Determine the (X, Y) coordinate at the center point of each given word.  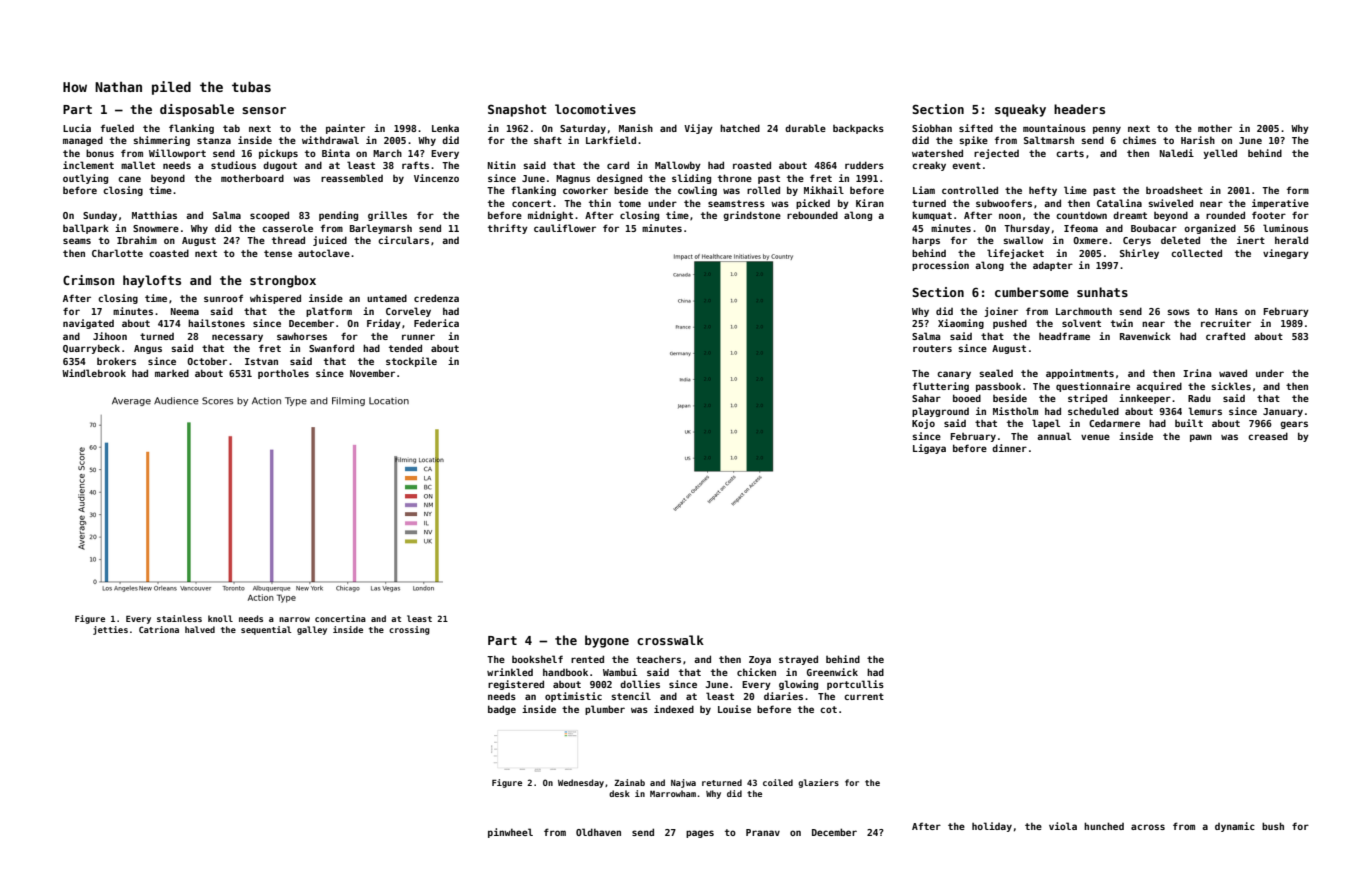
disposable (197, 110)
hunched (1104, 826)
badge (502, 710)
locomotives (595, 109)
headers (1079, 109)
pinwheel (510, 833)
